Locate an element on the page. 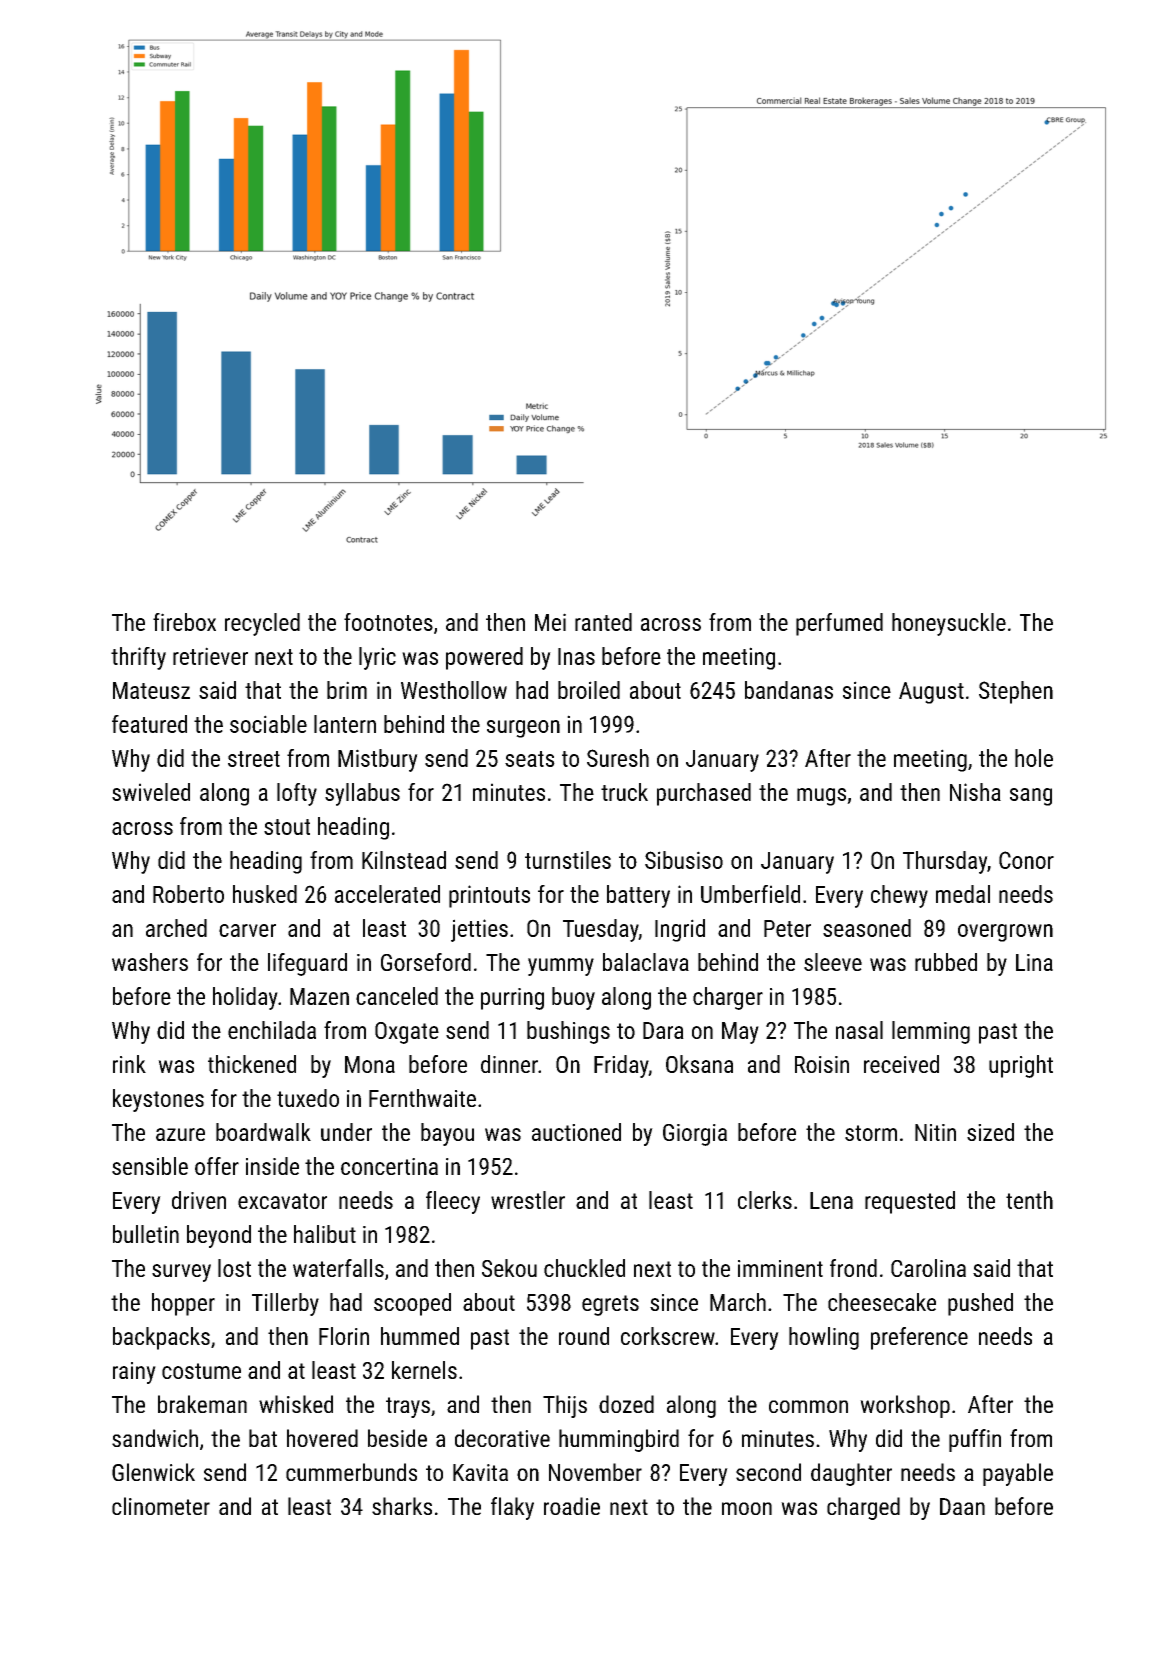  Sekou is located at coordinates (509, 1268).
